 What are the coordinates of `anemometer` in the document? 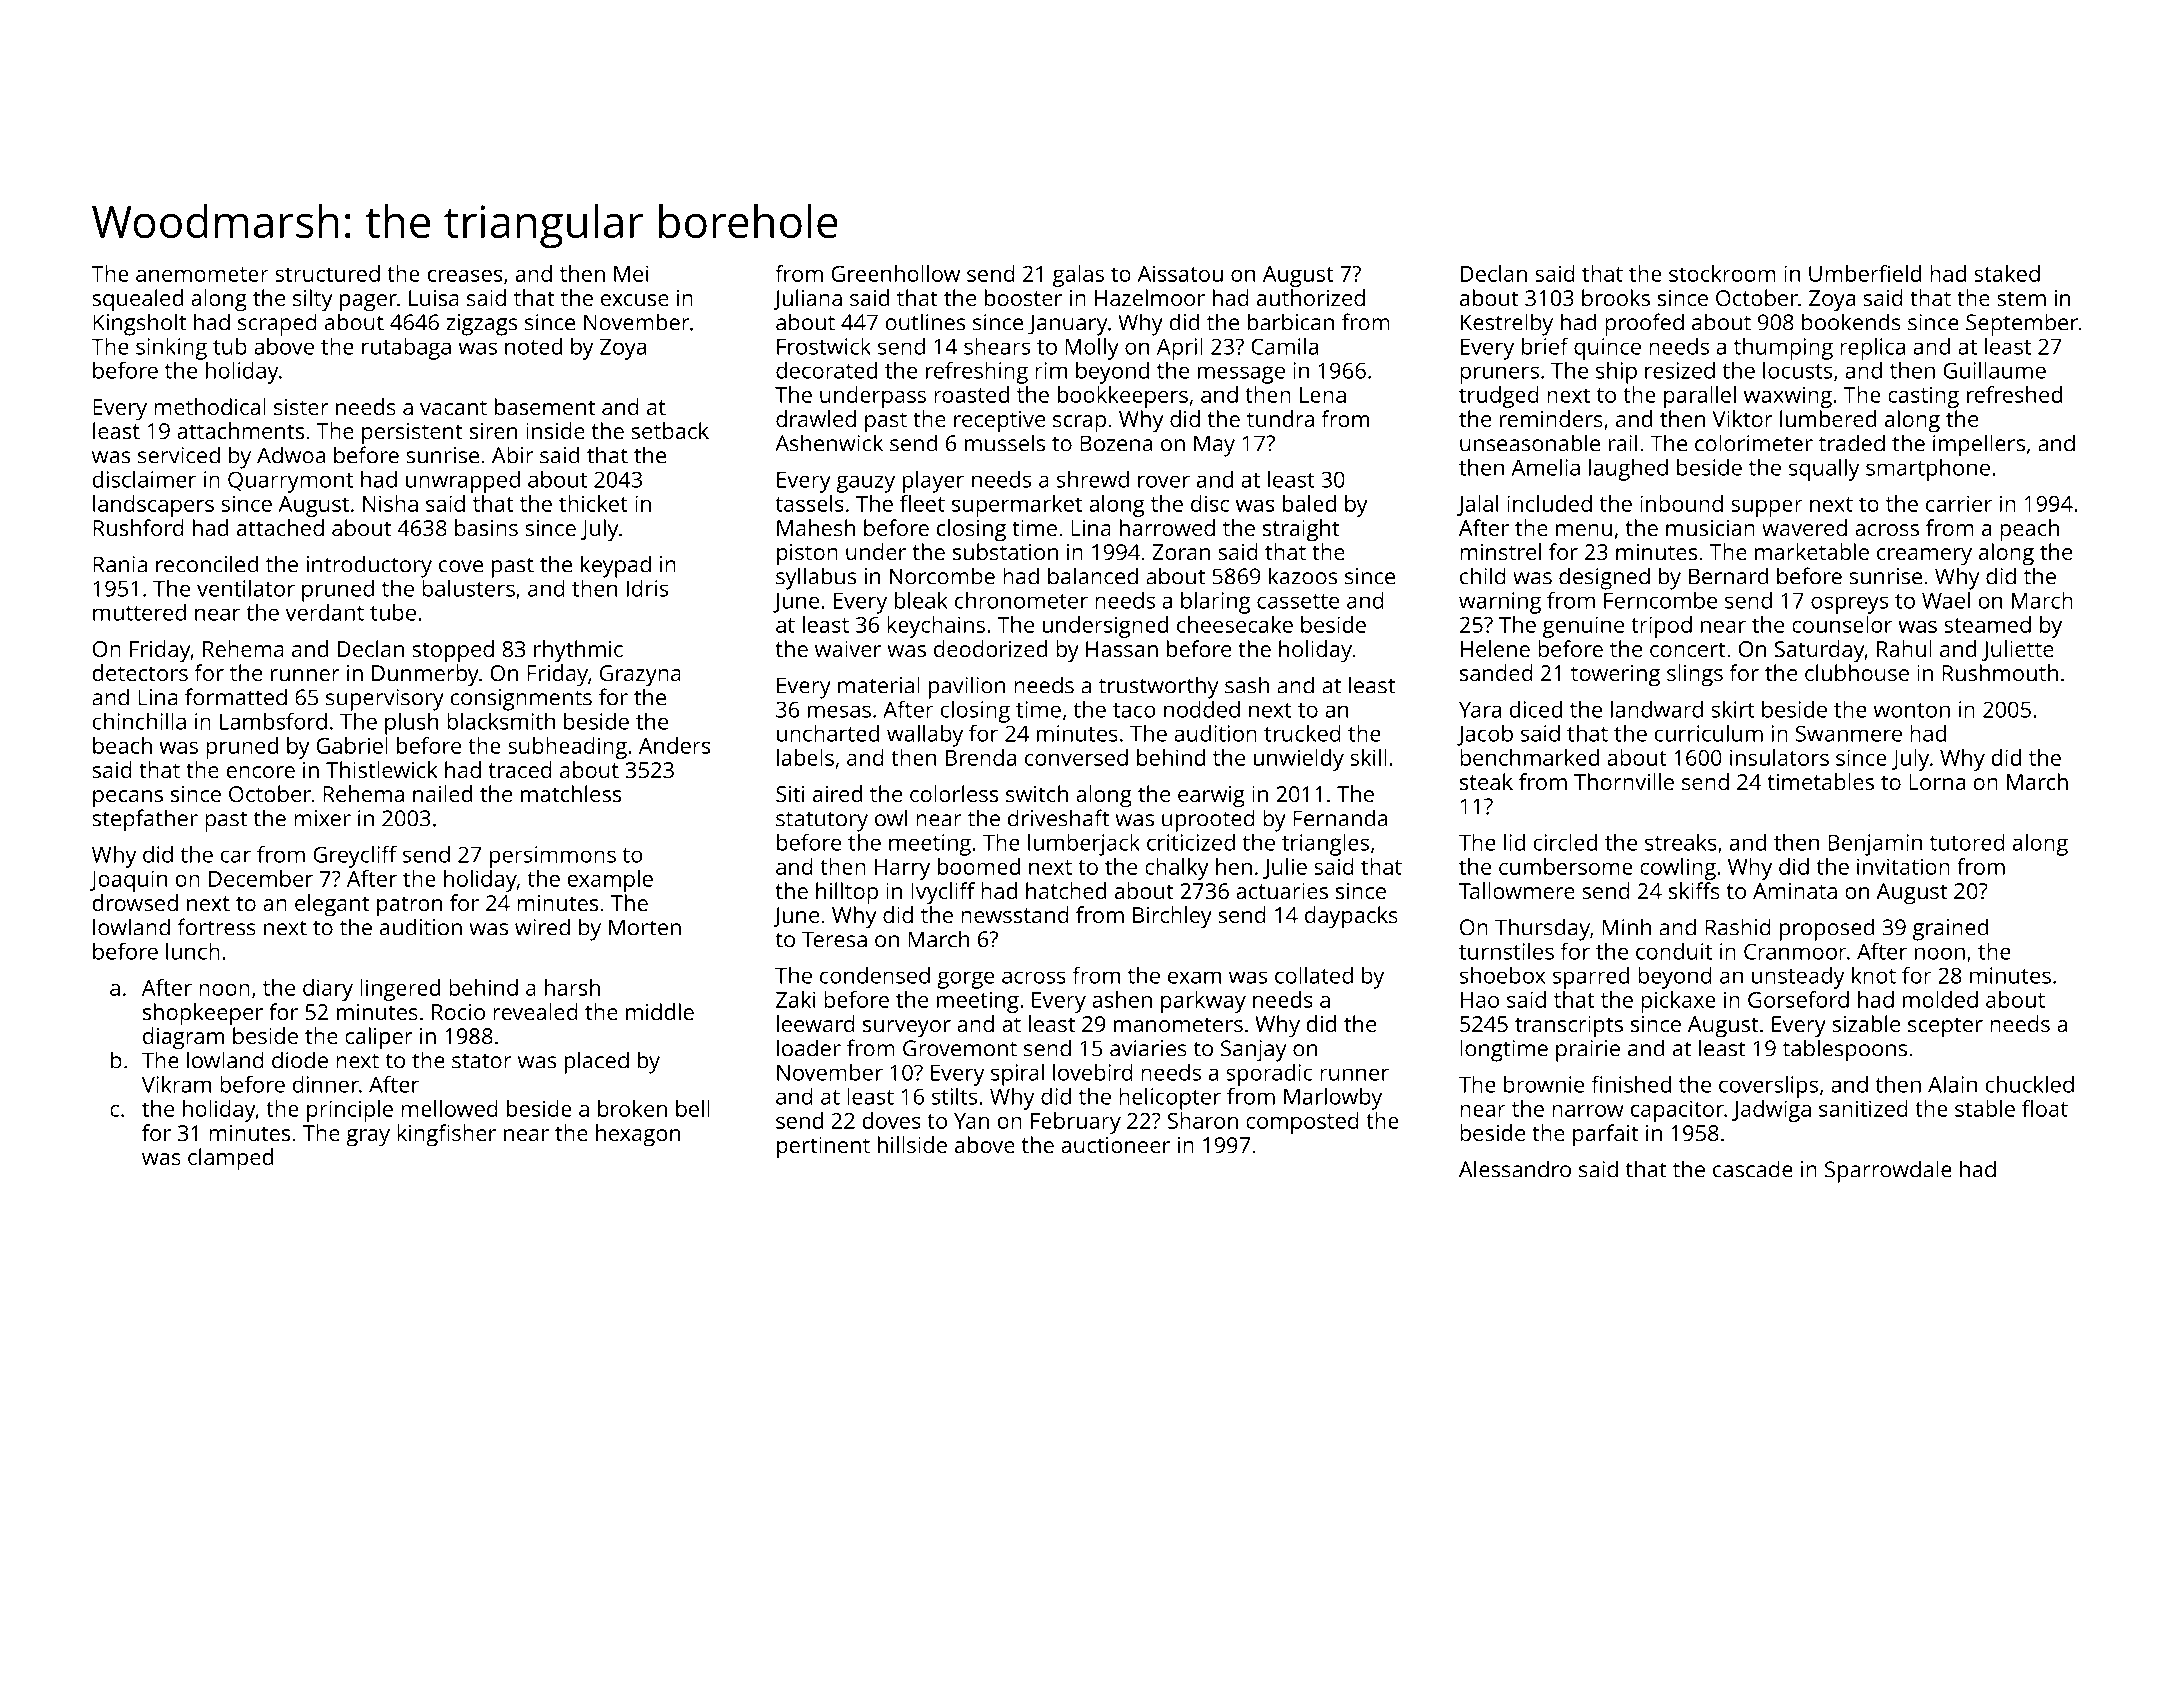 It's located at (202, 274).
